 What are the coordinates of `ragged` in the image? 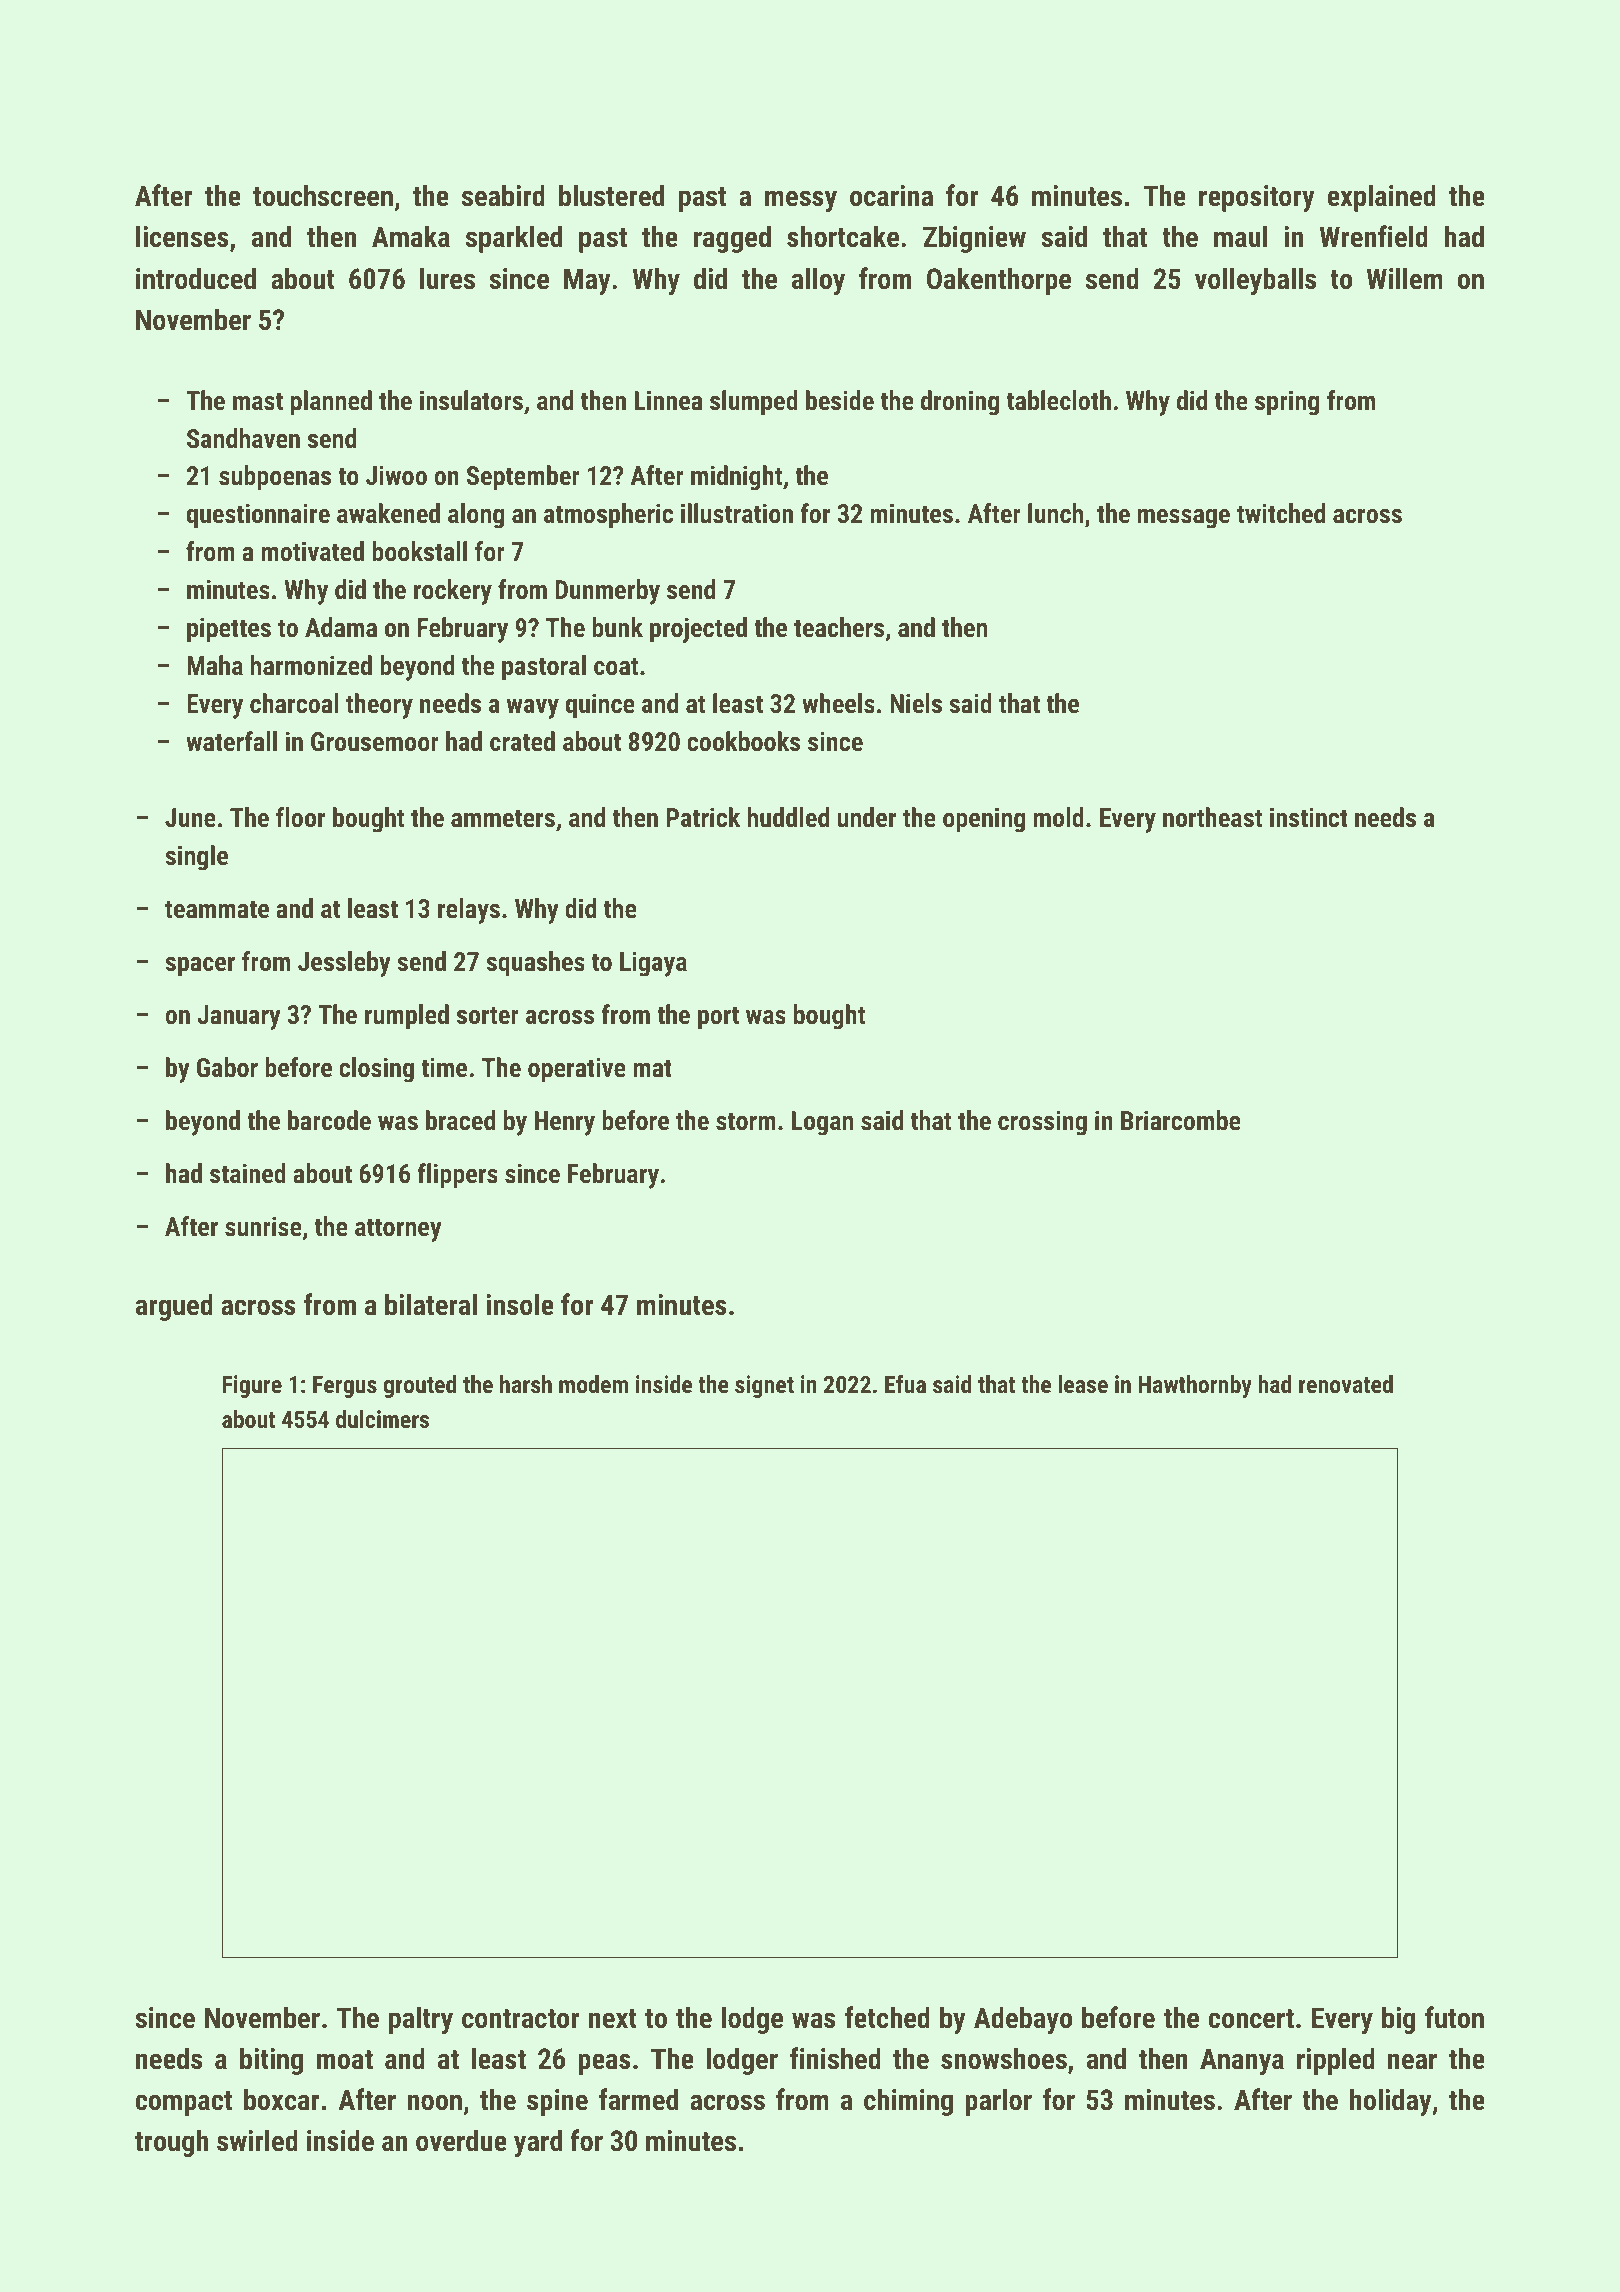 It's located at (732, 239).
